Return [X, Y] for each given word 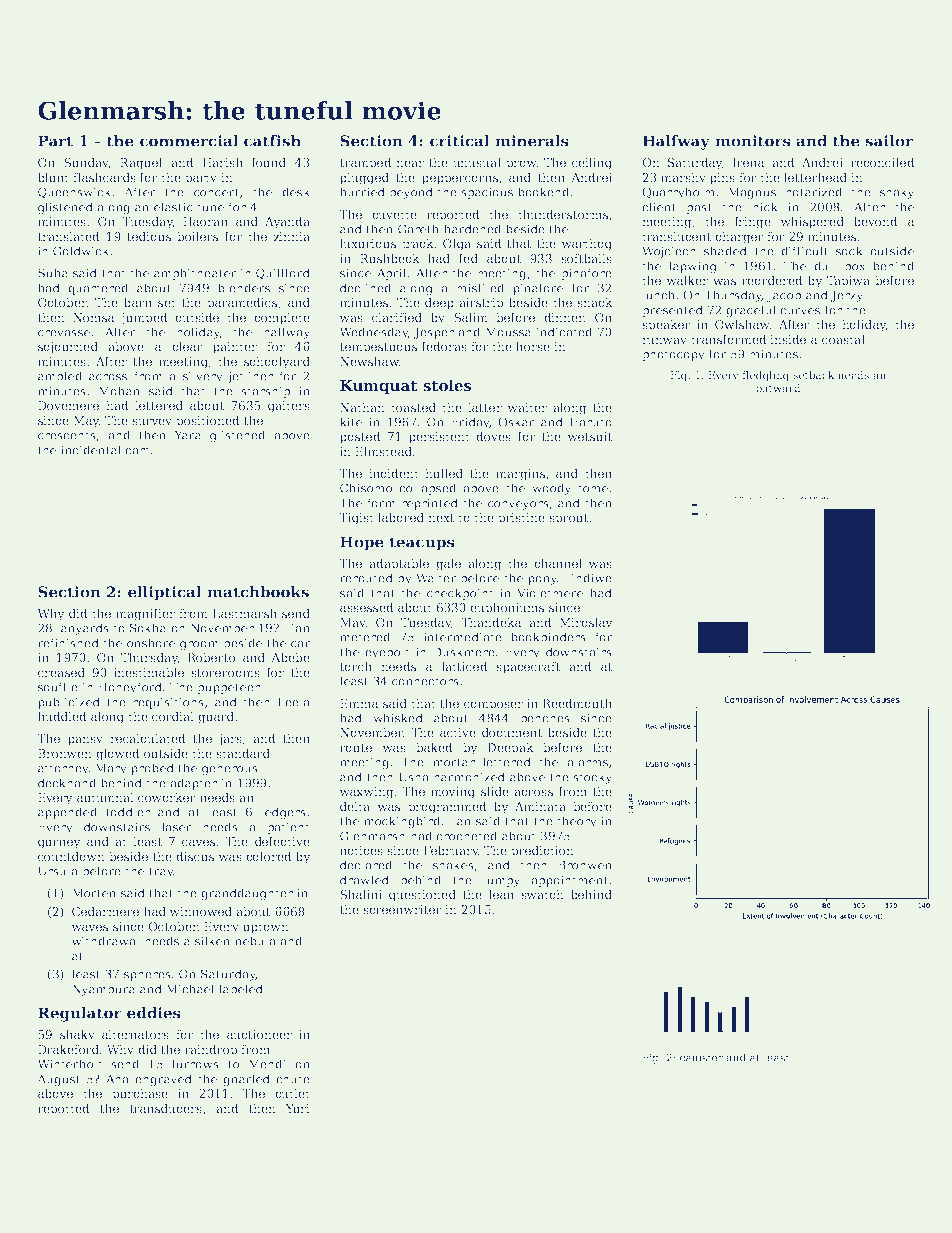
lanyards [83, 629]
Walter [436, 578]
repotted [63, 1110]
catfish [272, 141]
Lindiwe [588, 578]
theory [577, 822]
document [512, 732]
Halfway [676, 142]
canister [701, 1058]
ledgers [284, 813]
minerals [532, 141]
